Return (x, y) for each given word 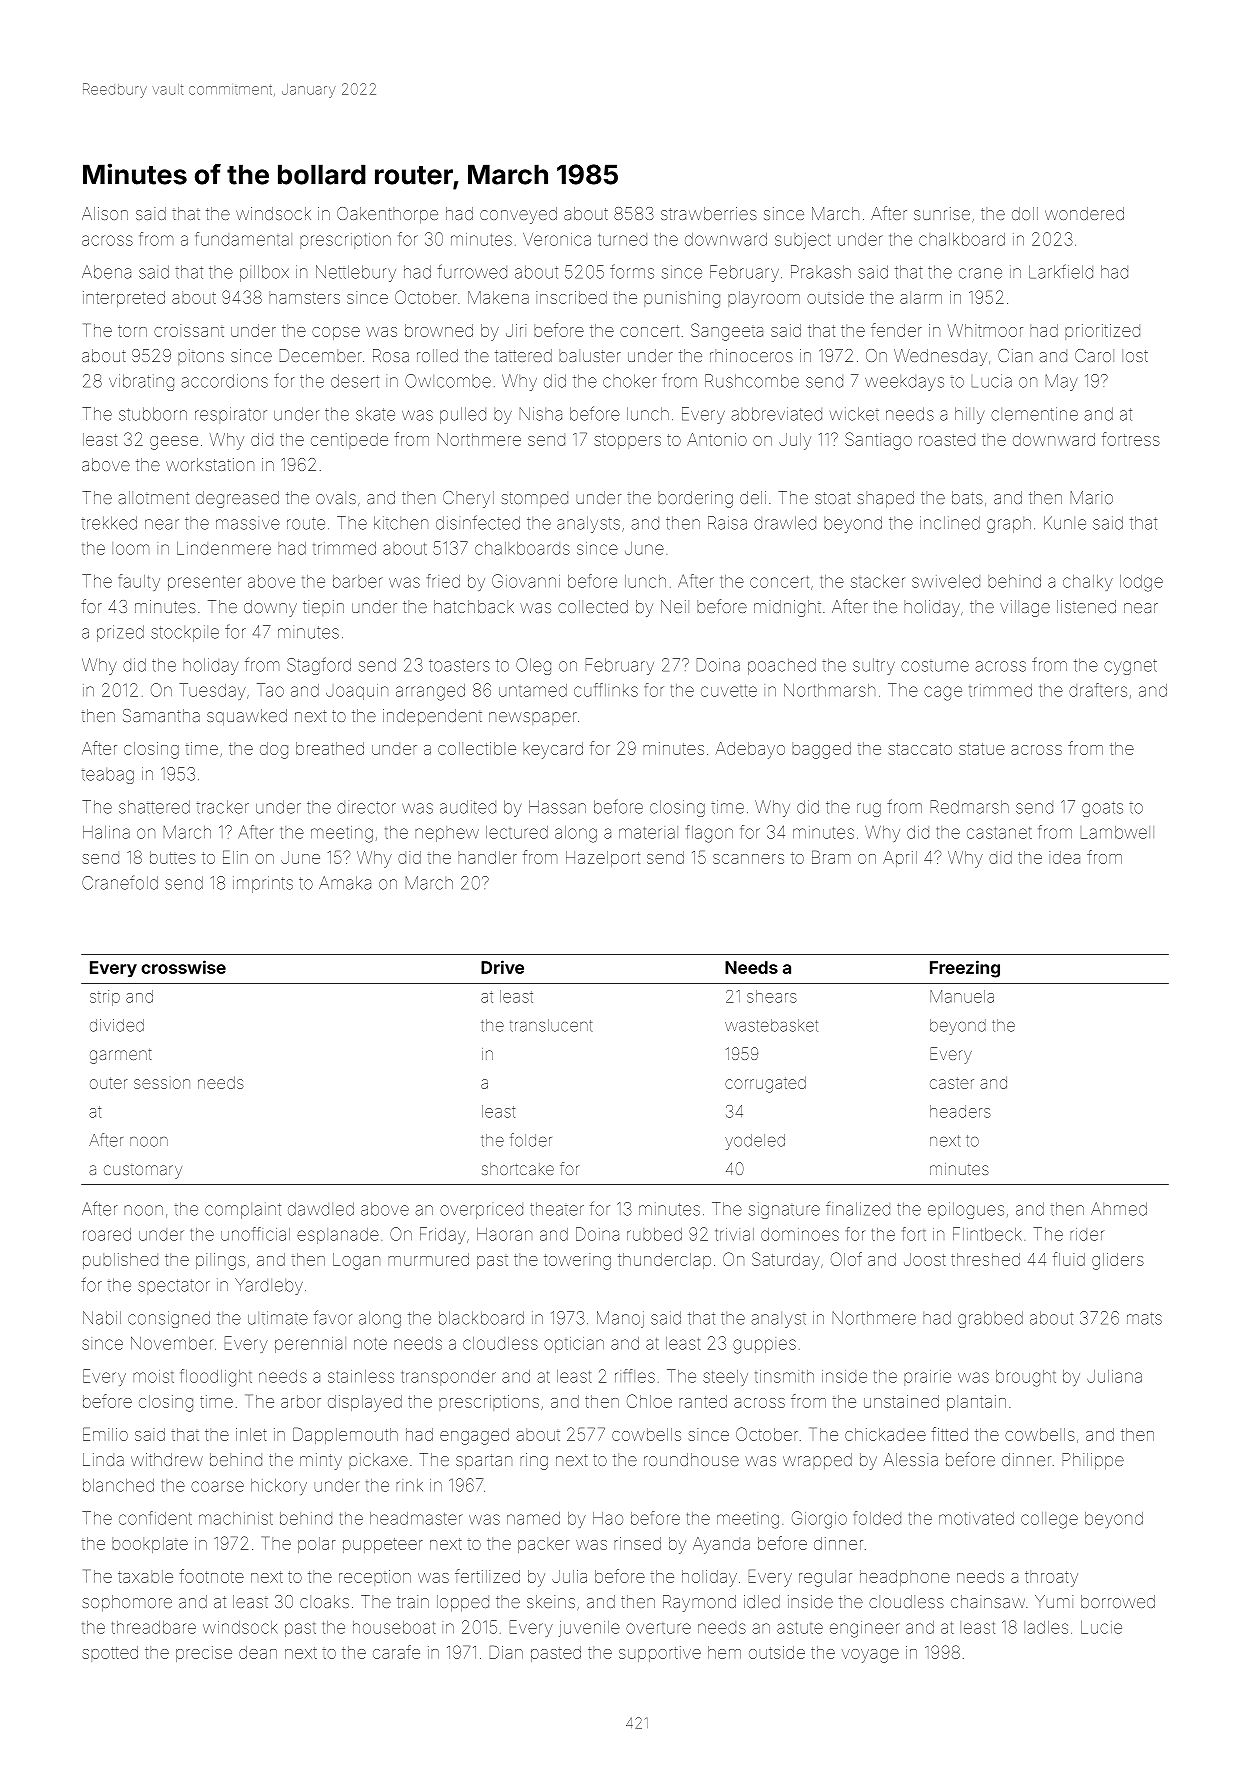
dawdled (321, 1209)
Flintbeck (987, 1234)
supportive (660, 1654)
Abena (106, 272)
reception (375, 1578)
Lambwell (1117, 832)
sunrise (942, 213)
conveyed (518, 215)
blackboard (481, 1318)
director (366, 807)
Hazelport (603, 859)
